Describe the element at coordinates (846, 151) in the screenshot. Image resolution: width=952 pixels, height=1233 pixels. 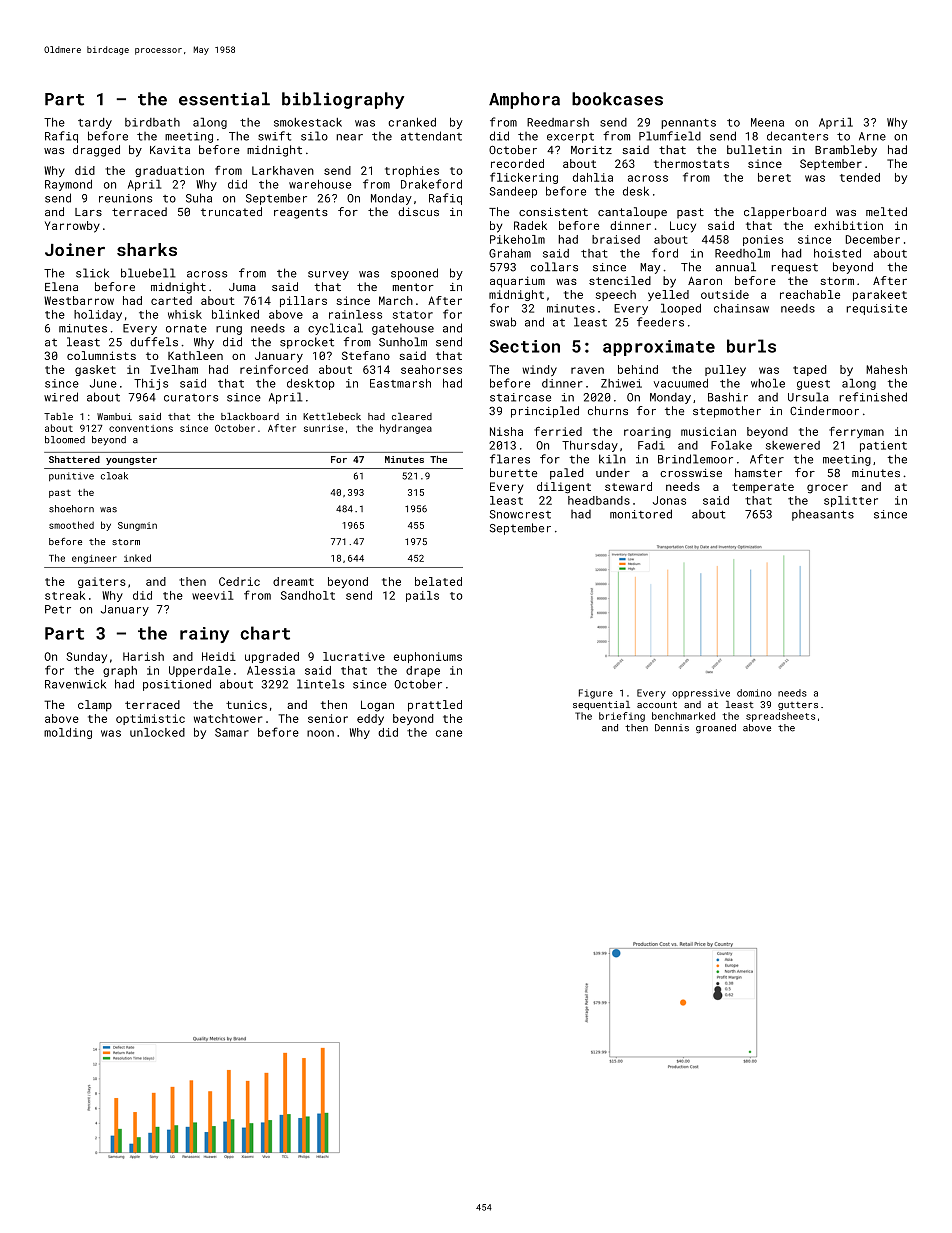
I see `Brambleby` at that location.
